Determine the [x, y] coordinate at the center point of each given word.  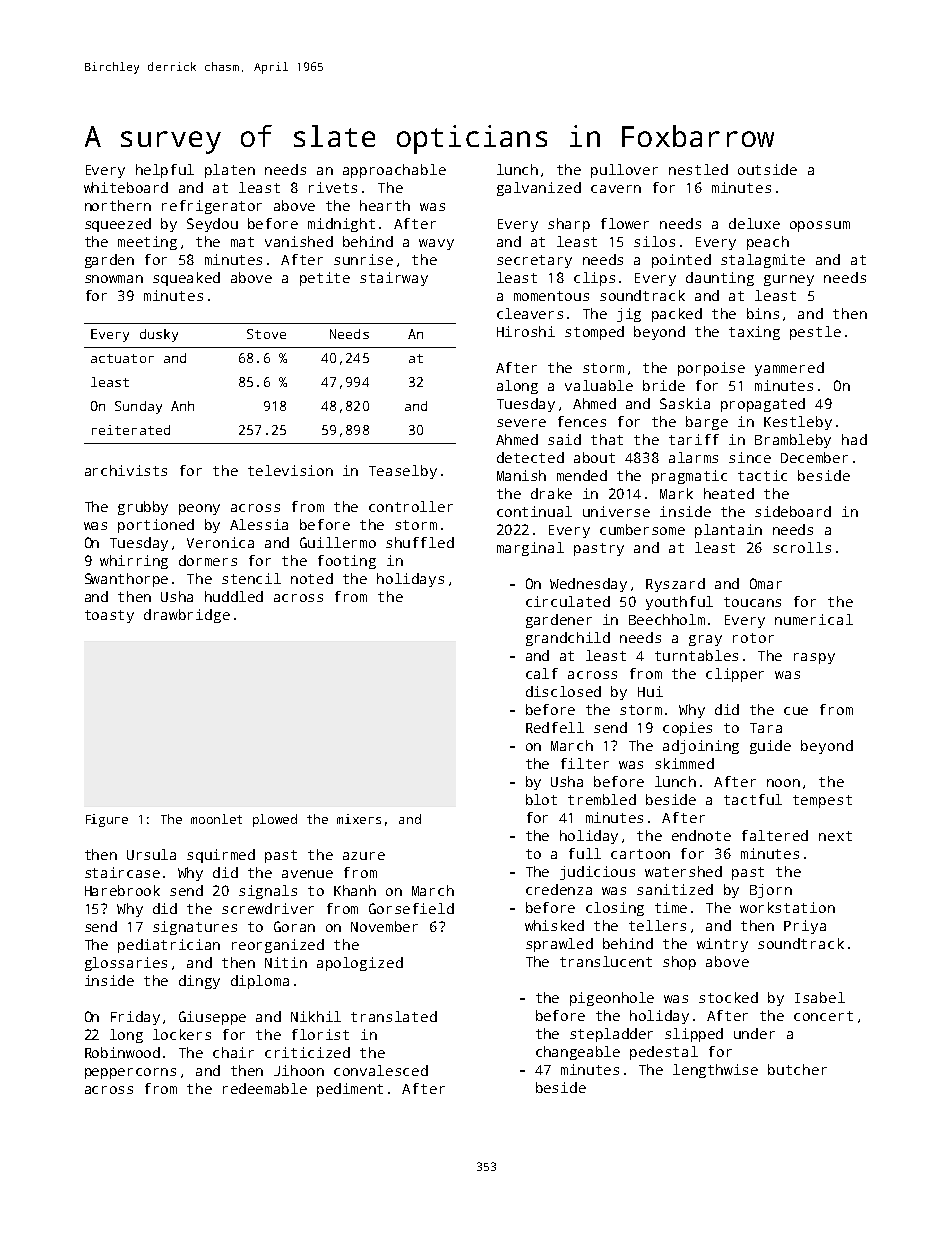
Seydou [212, 225]
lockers [182, 1034]
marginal [530, 549]
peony [199, 509]
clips [594, 279]
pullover [624, 171]
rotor [753, 638]
